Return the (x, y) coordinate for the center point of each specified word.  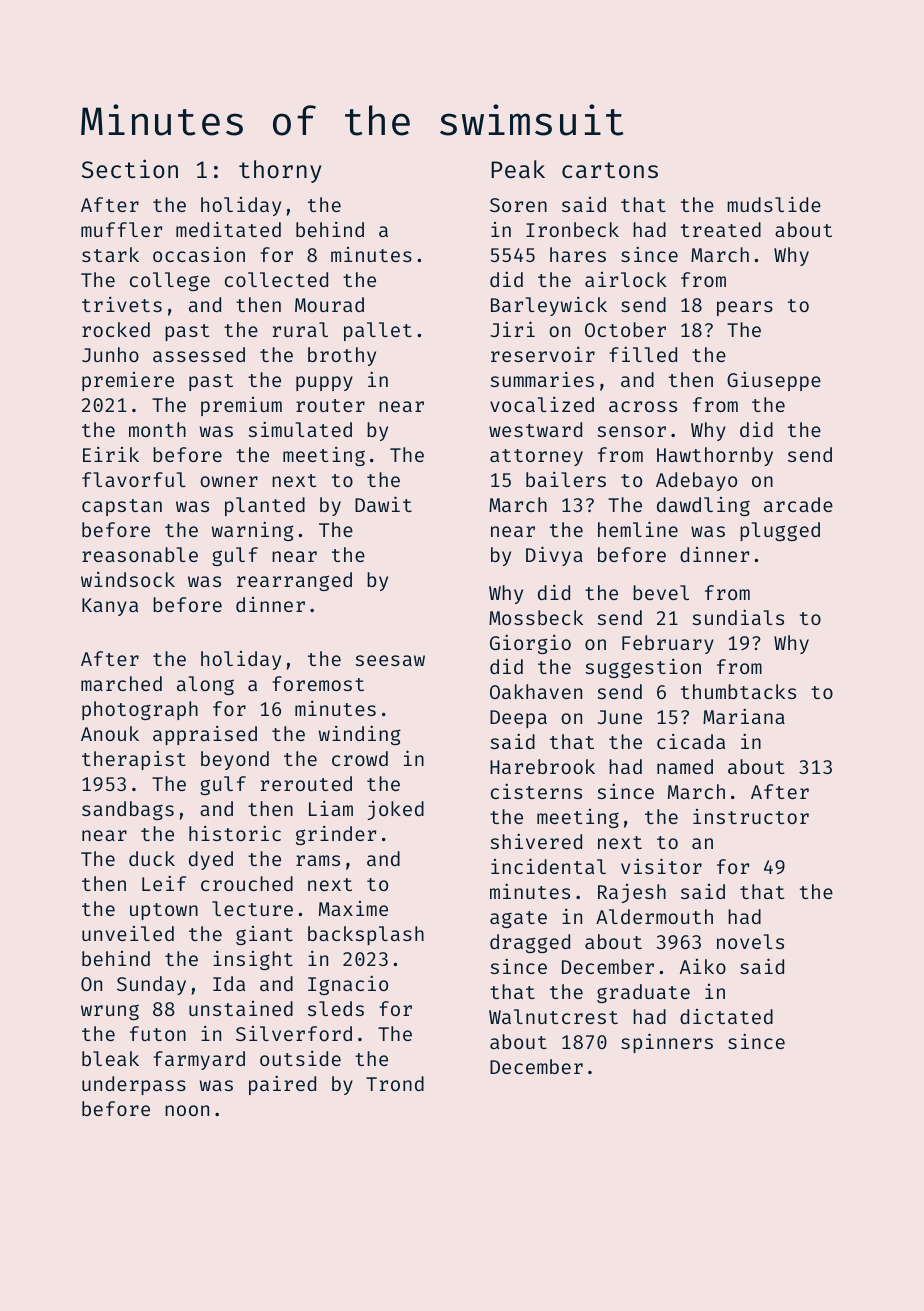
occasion (199, 254)
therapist (134, 760)
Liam (331, 808)
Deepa (518, 719)
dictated (726, 1016)
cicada (691, 741)
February (668, 644)
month (157, 429)
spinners (667, 1043)
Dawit (383, 504)
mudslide (774, 204)
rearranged (294, 581)
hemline (638, 529)
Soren (518, 205)
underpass (134, 1085)
